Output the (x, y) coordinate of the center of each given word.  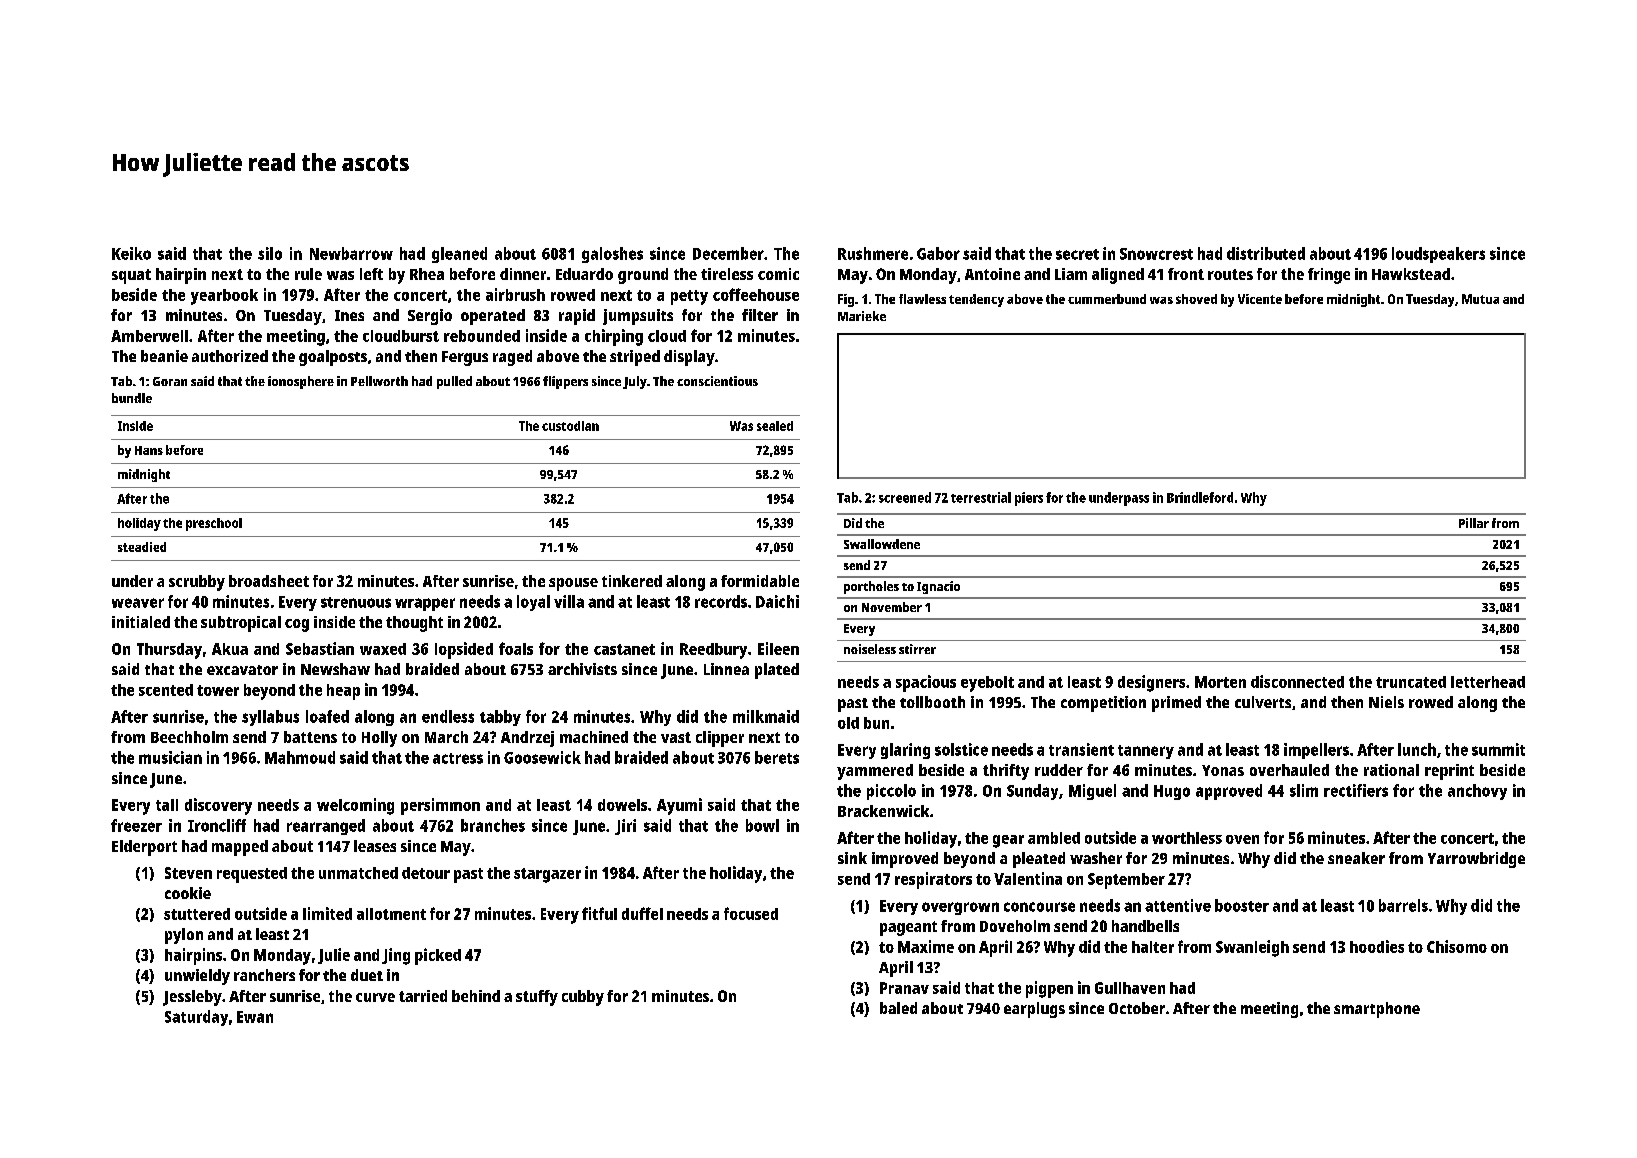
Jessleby (192, 998)
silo (270, 253)
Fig (846, 300)
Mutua (1480, 299)
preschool (214, 524)
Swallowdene (882, 544)
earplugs (1034, 1010)
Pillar (1474, 523)
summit (1498, 749)
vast (676, 737)
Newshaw (335, 669)
